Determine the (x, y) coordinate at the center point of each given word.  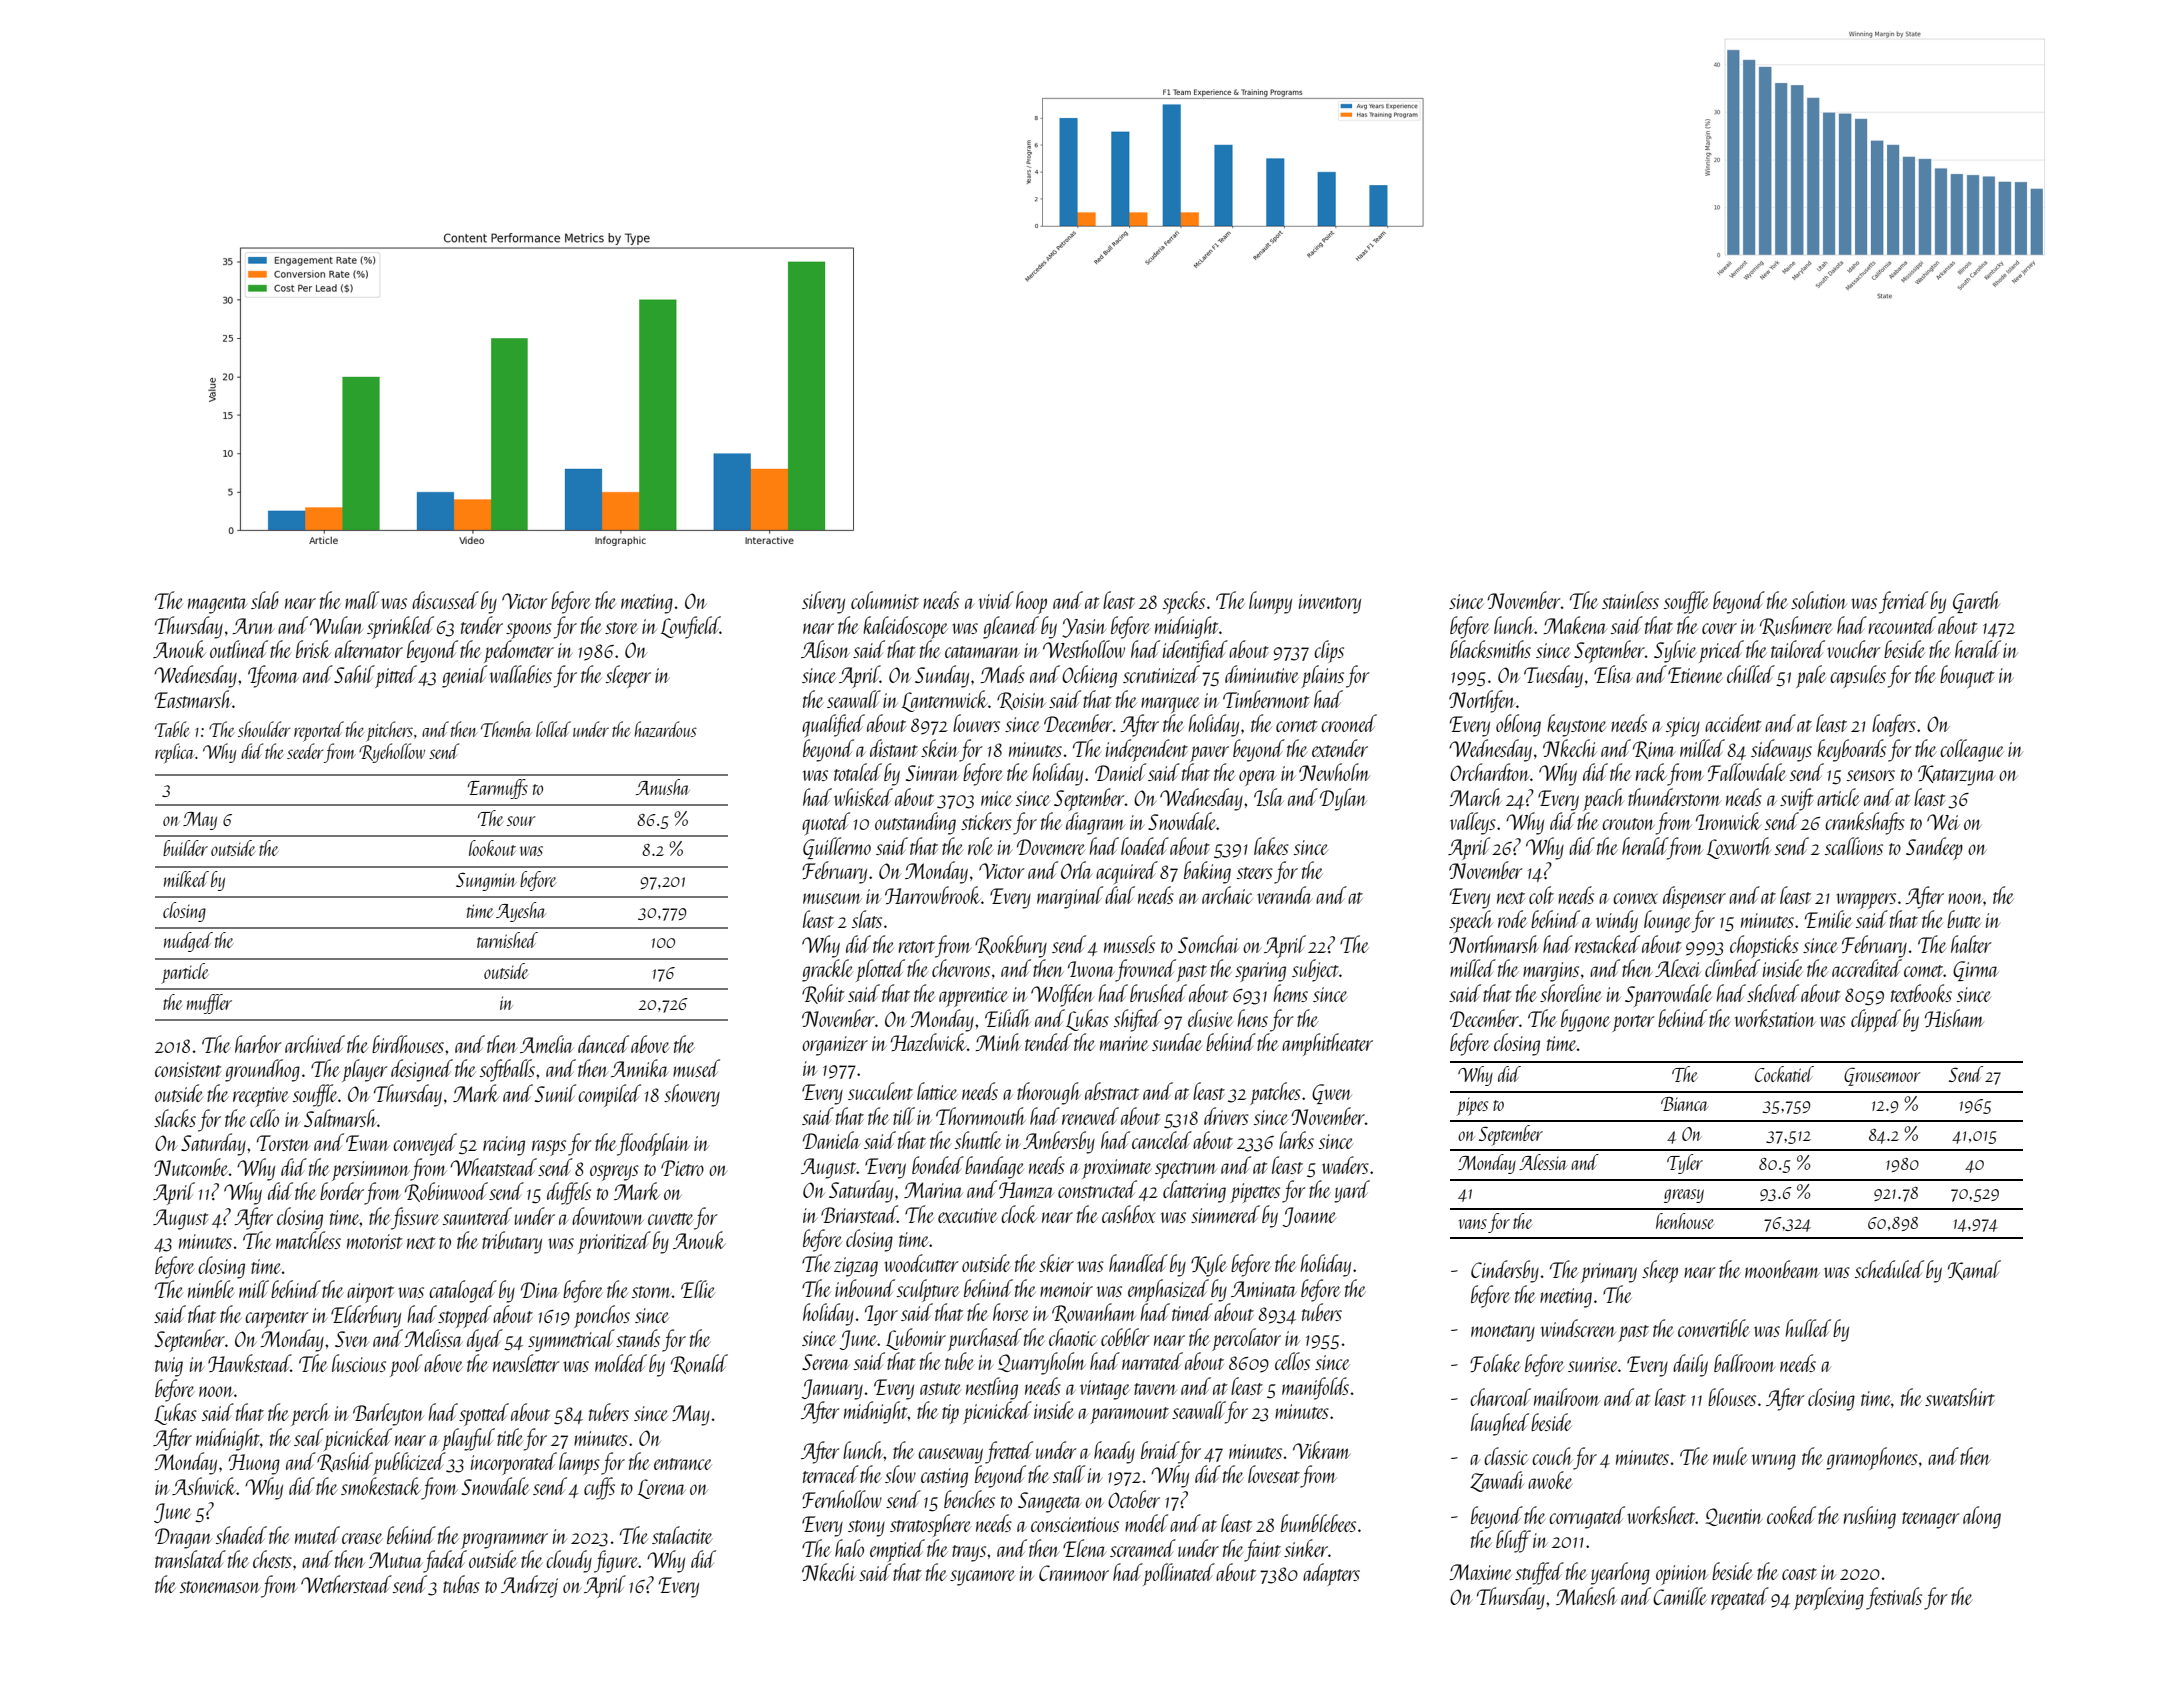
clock (1019, 1214)
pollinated (1179, 1574)
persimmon (370, 1171)
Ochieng (1089, 676)
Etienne (1695, 675)
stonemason (220, 1587)
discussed (445, 600)
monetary (1503, 1333)
